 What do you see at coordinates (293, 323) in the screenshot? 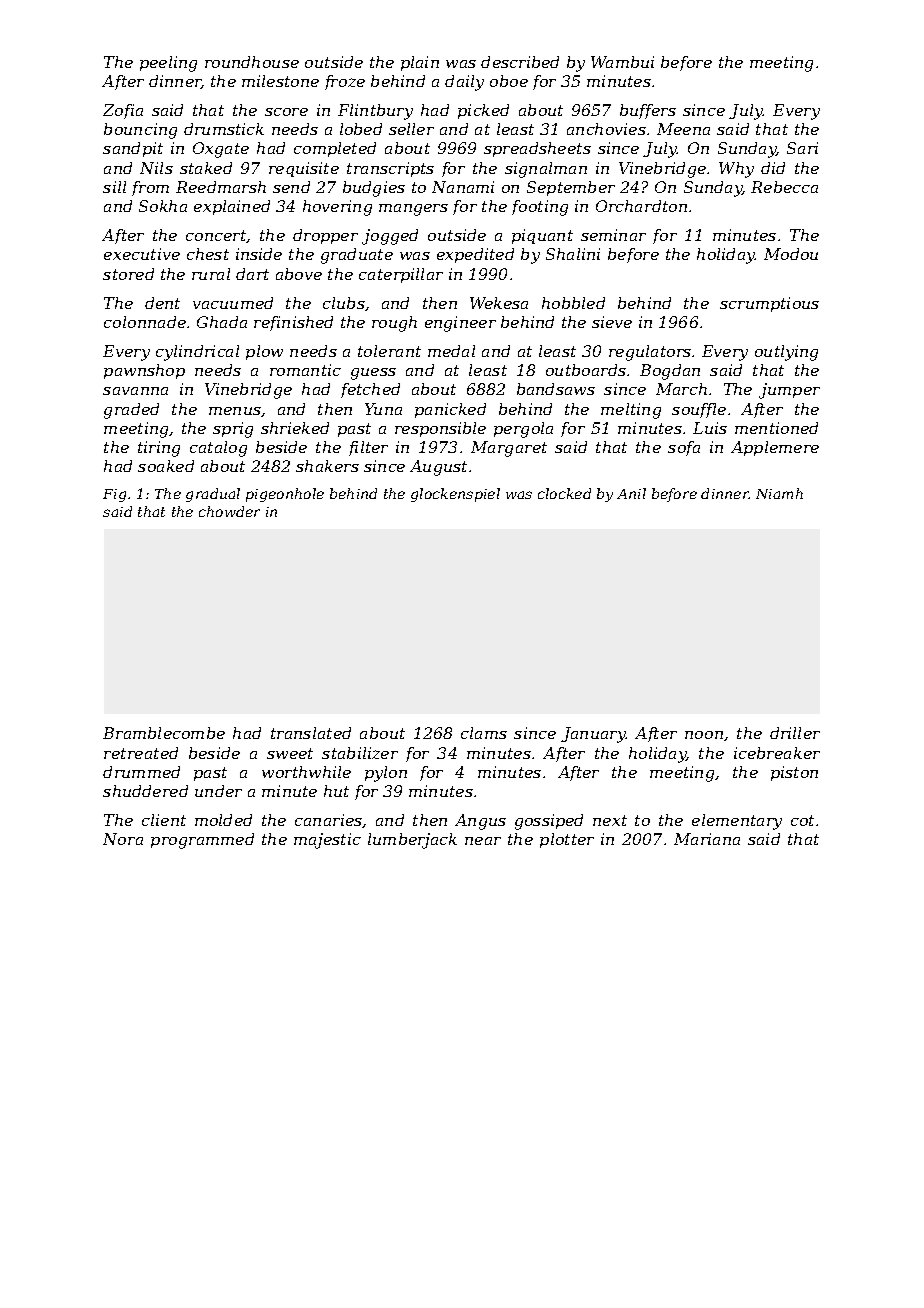
I see `refinished` at bounding box center [293, 323].
